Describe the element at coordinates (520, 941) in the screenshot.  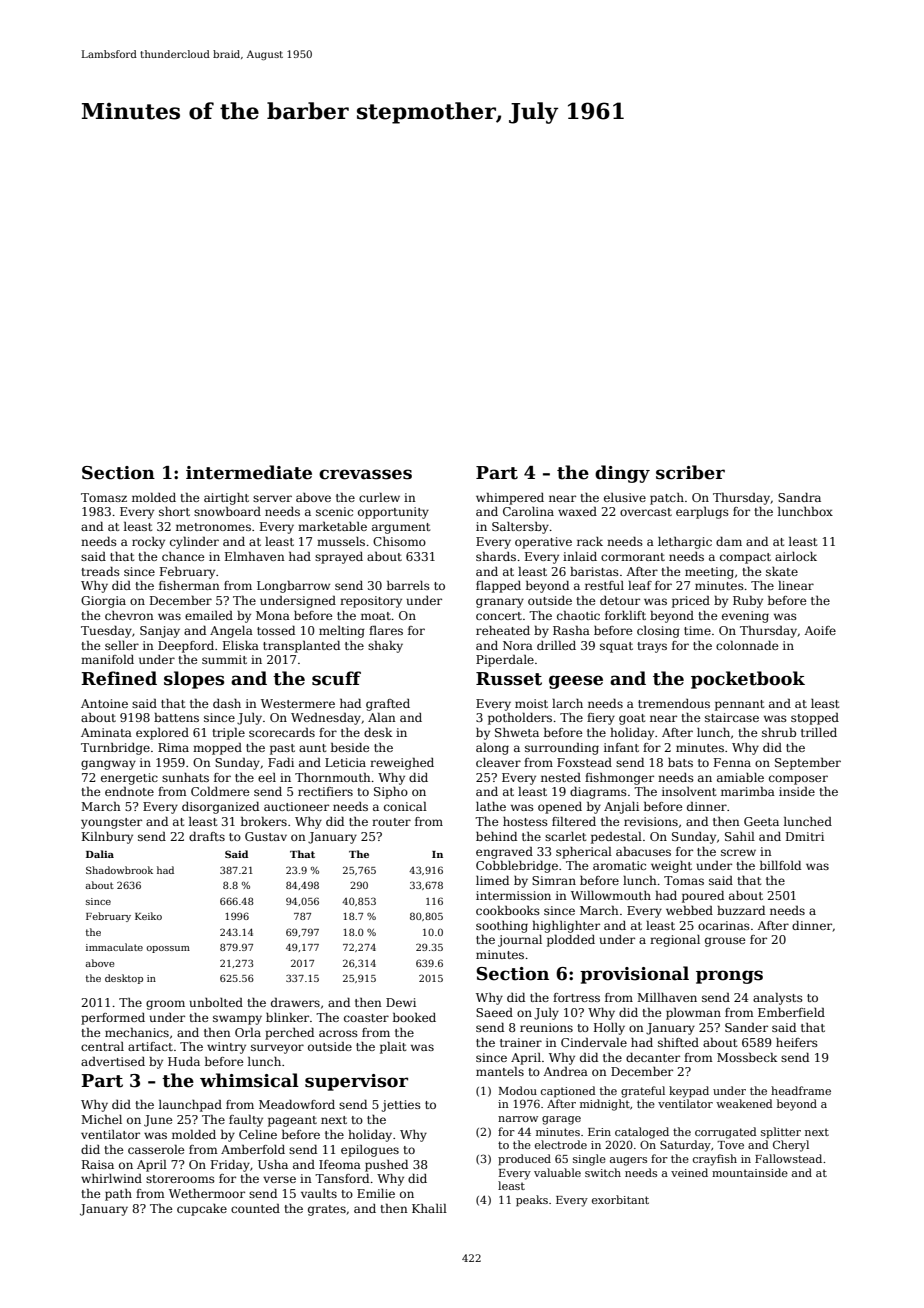
I see `journal` at that location.
